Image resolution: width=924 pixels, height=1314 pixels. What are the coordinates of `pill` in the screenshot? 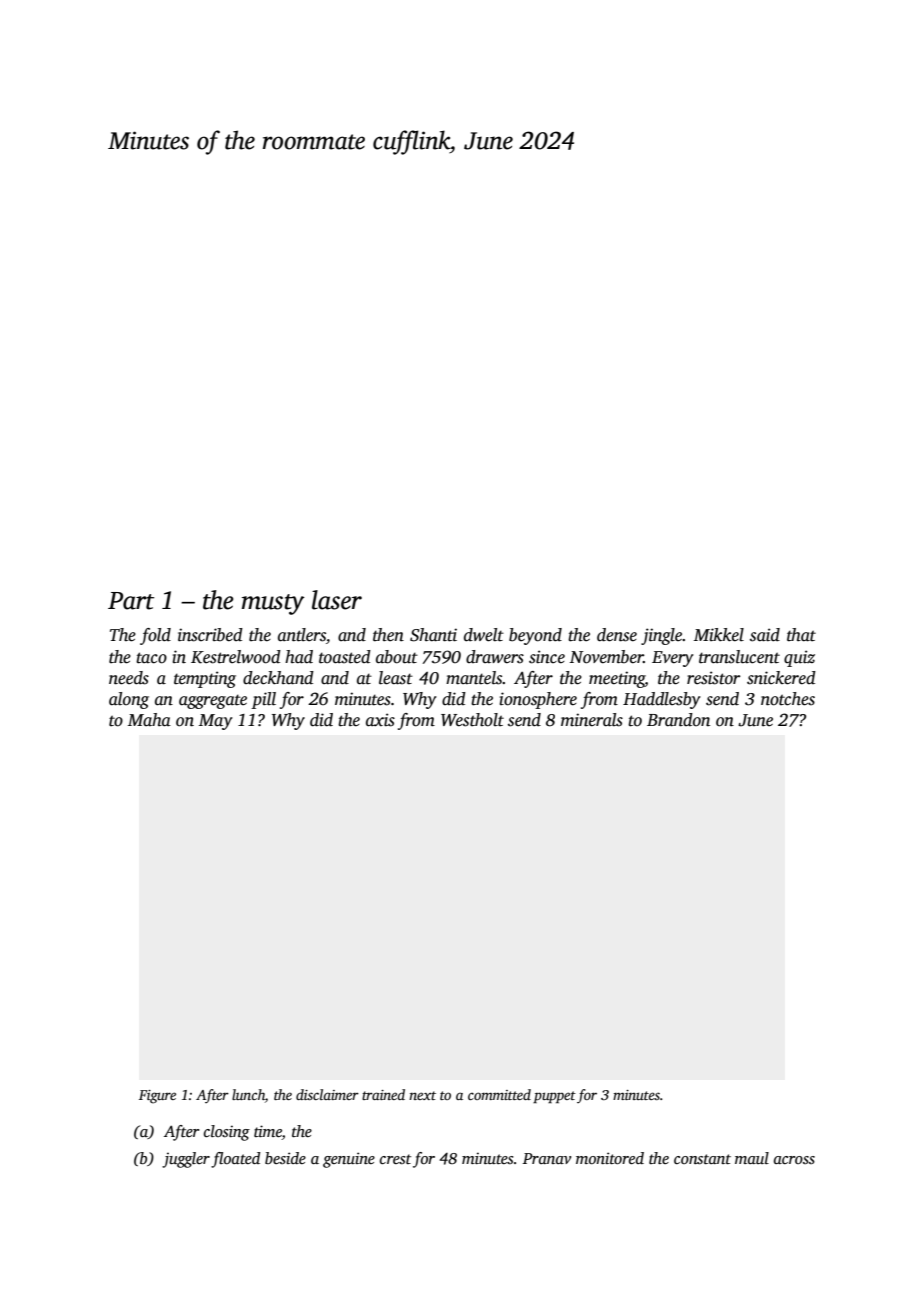 It's located at (263, 700).
